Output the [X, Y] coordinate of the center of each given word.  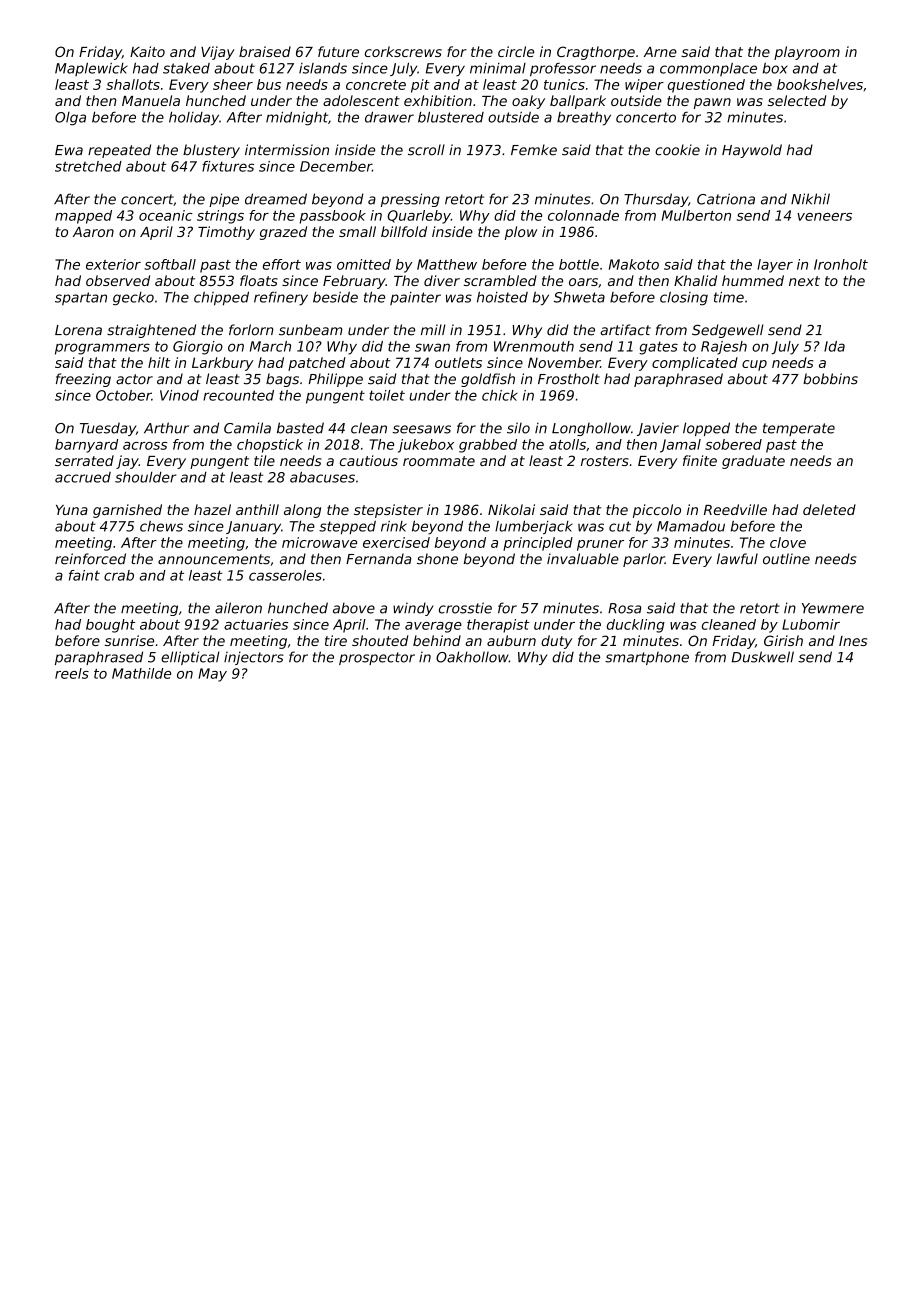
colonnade [583, 215]
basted [300, 428]
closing [684, 299]
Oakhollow [472, 657]
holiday [194, 119]
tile [264, 460]
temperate [799, 429]
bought [110, 626]
